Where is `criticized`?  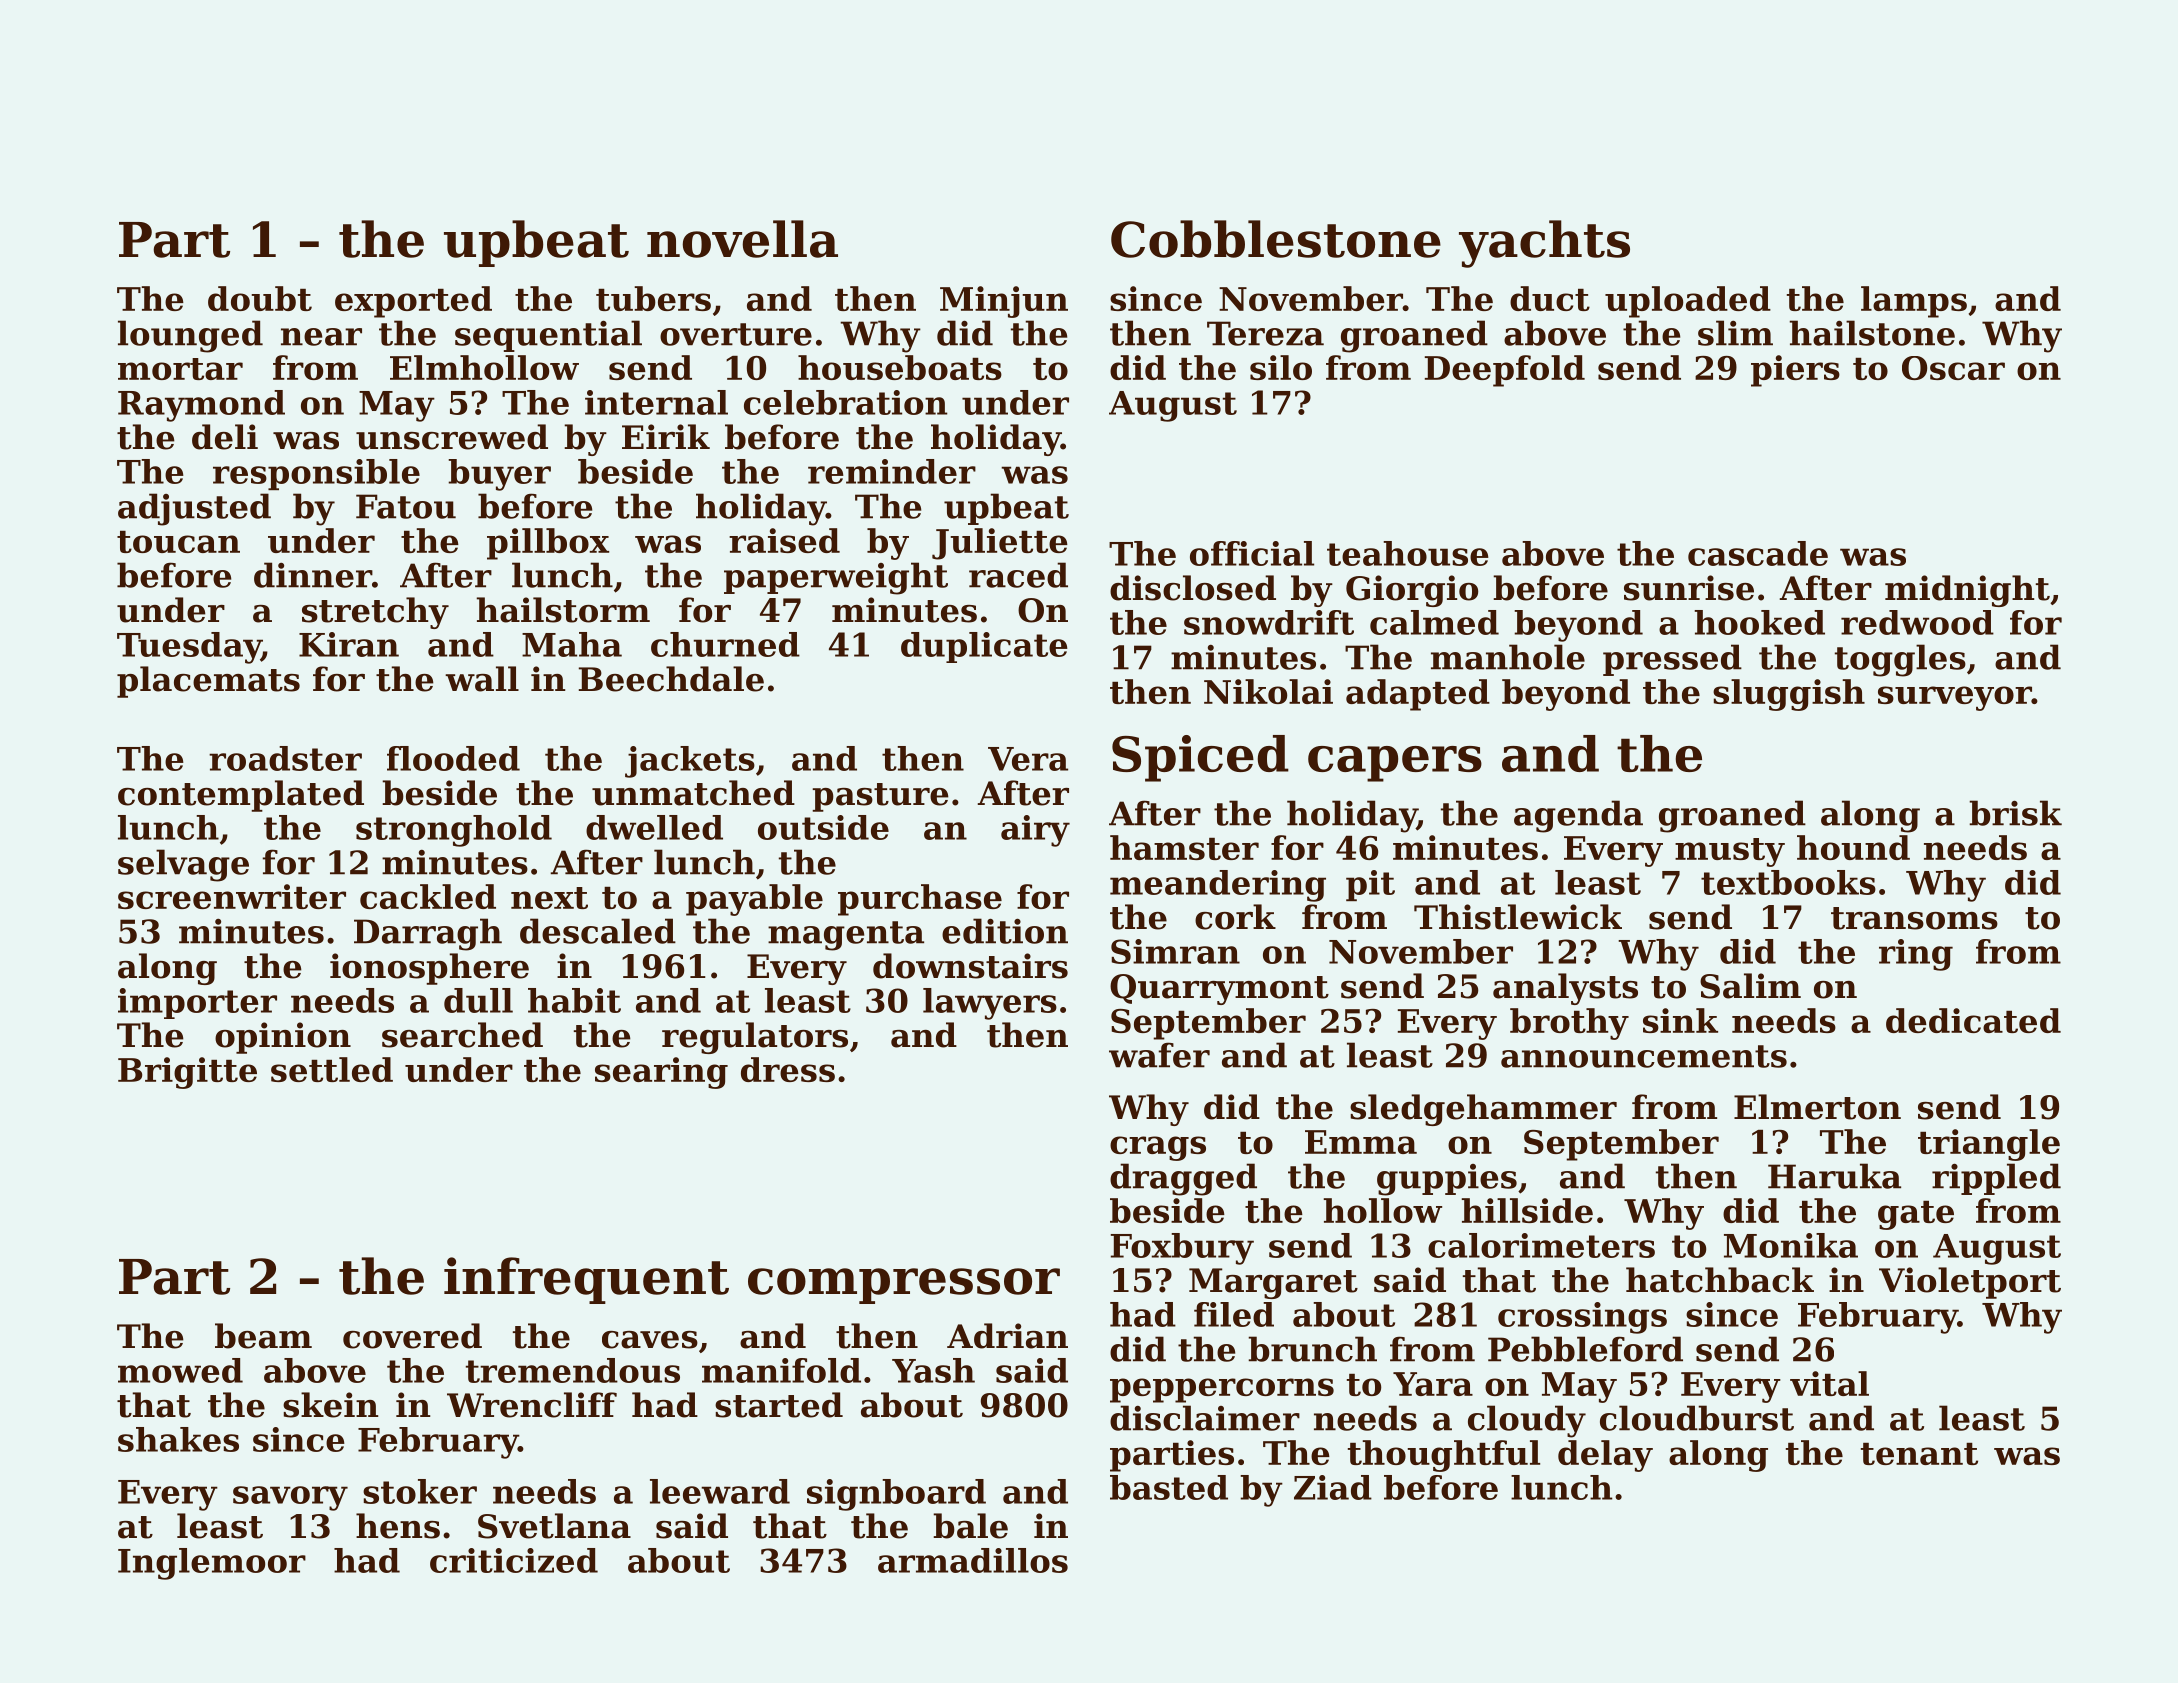 criticized is located at coordinates (514, 1560).
